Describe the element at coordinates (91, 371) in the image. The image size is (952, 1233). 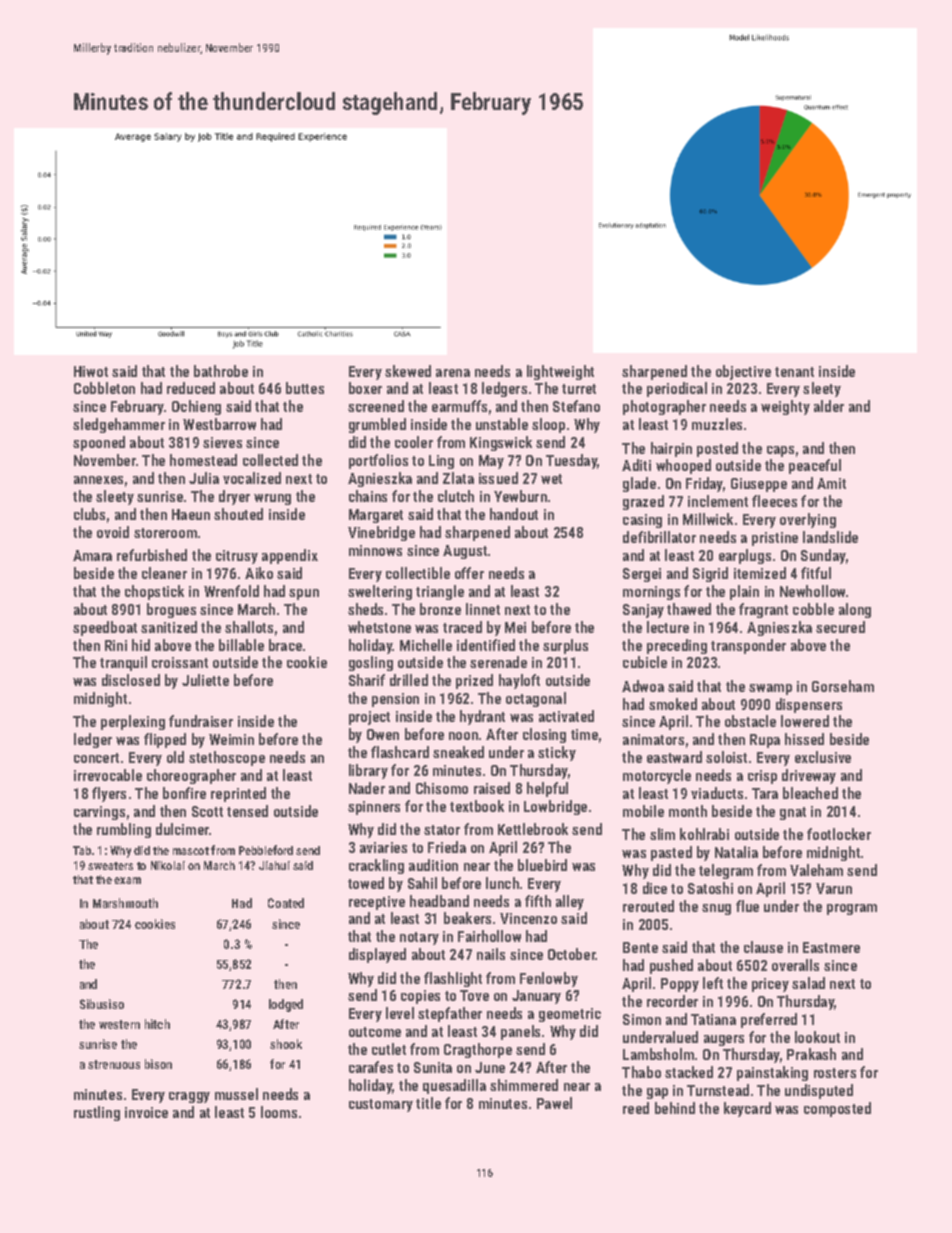
I see `Hiwot` at that location.
